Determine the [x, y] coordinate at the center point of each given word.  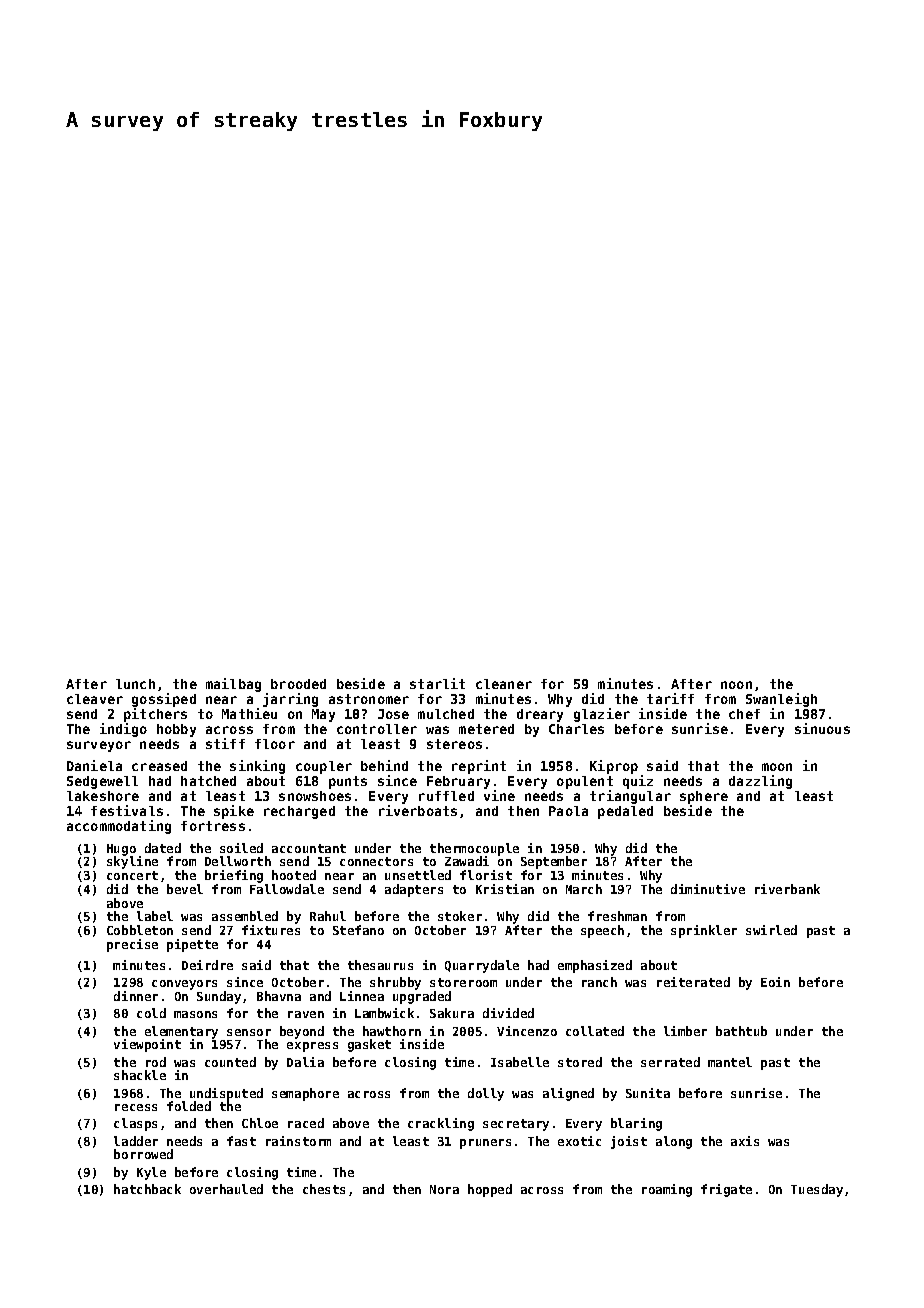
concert [132, 875]
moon [777, 767]
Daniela [94, 765]
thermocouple [474, 849]
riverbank [787, 889]
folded [189, 1106]
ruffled [446, 796]
